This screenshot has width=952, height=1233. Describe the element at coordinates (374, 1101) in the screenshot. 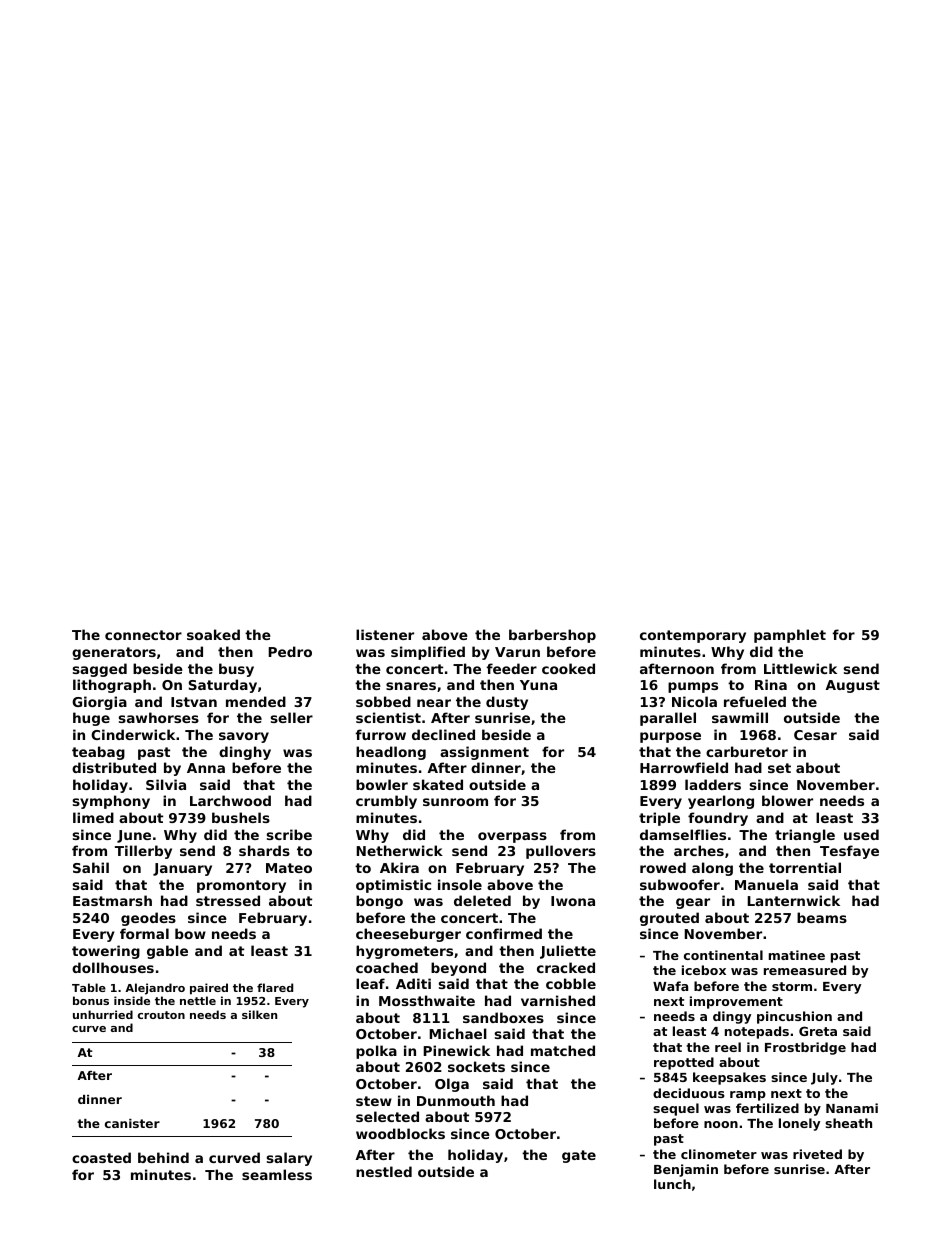

I see `stew` at that location.
